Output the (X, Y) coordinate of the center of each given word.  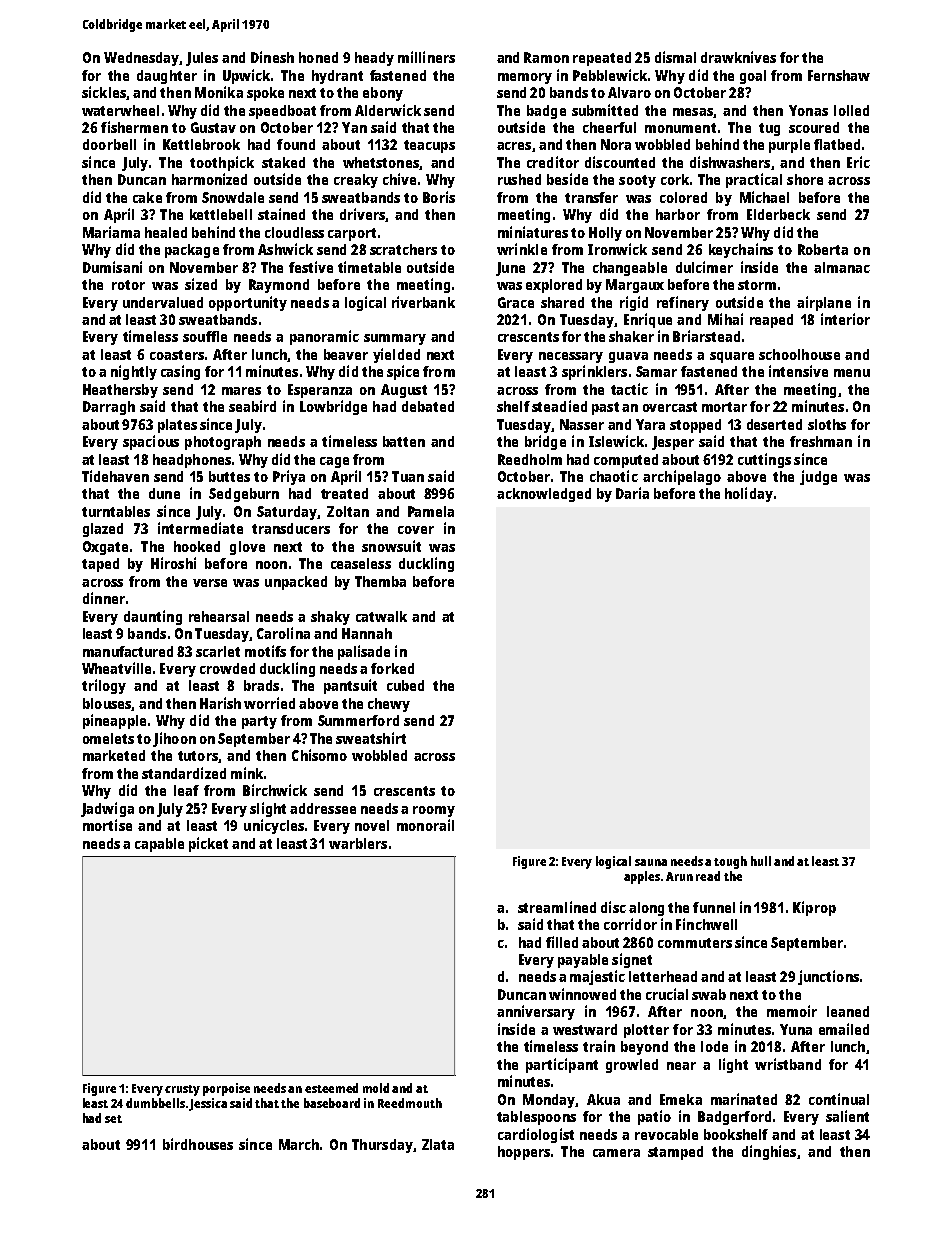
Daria (632, 493)
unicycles (274, 826)
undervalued (163, 302)
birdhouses (198, 1144)
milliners (426, 57)
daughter (167, 77)
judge (818, 477)
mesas (693, 112)
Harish (220, 703)
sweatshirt (371, 738)
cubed (405, 685)
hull (761, 861)
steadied (559, 406)
